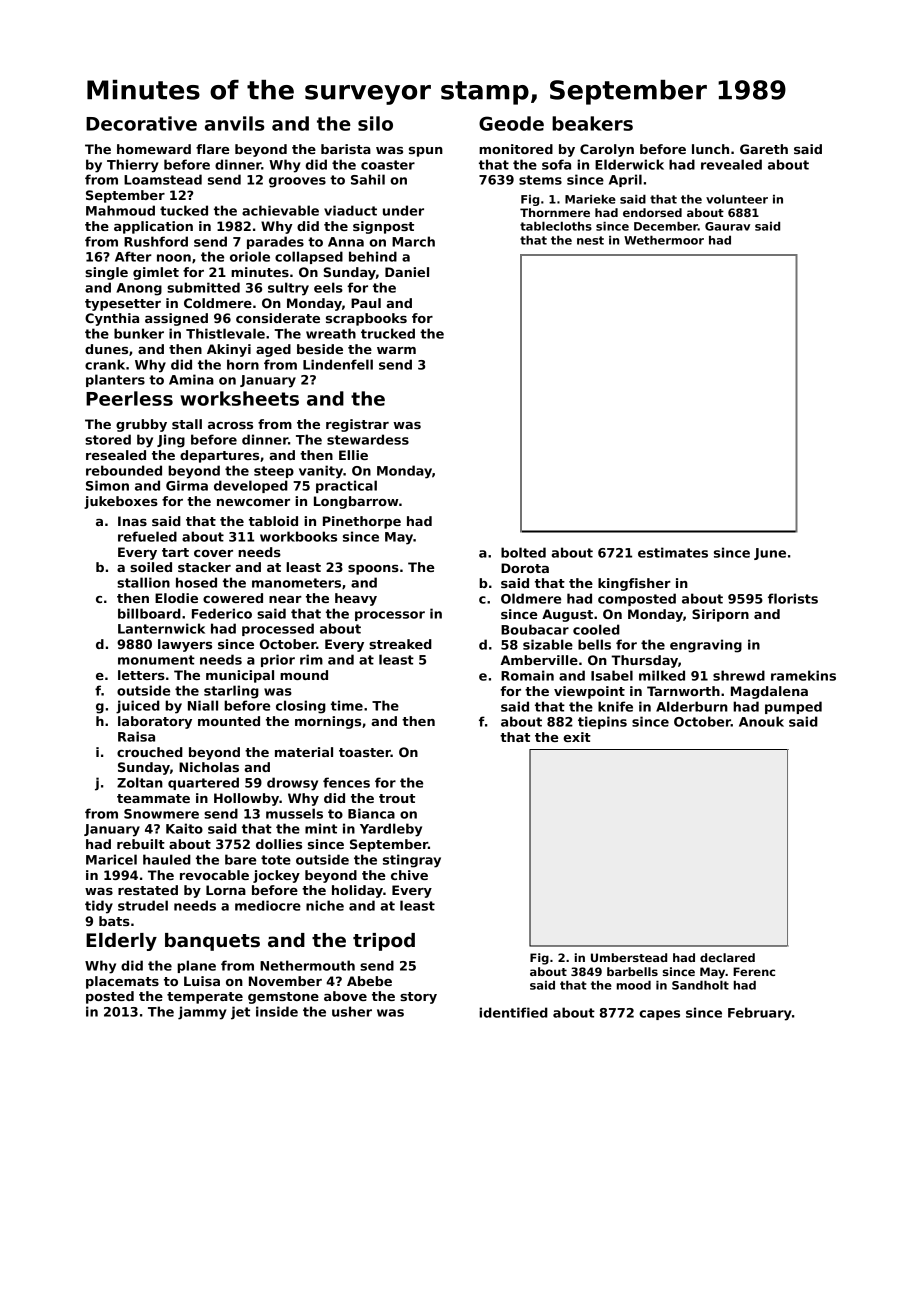 This document has height=1308, width=924. I want to click on Gaurav, so click(727, 226).
